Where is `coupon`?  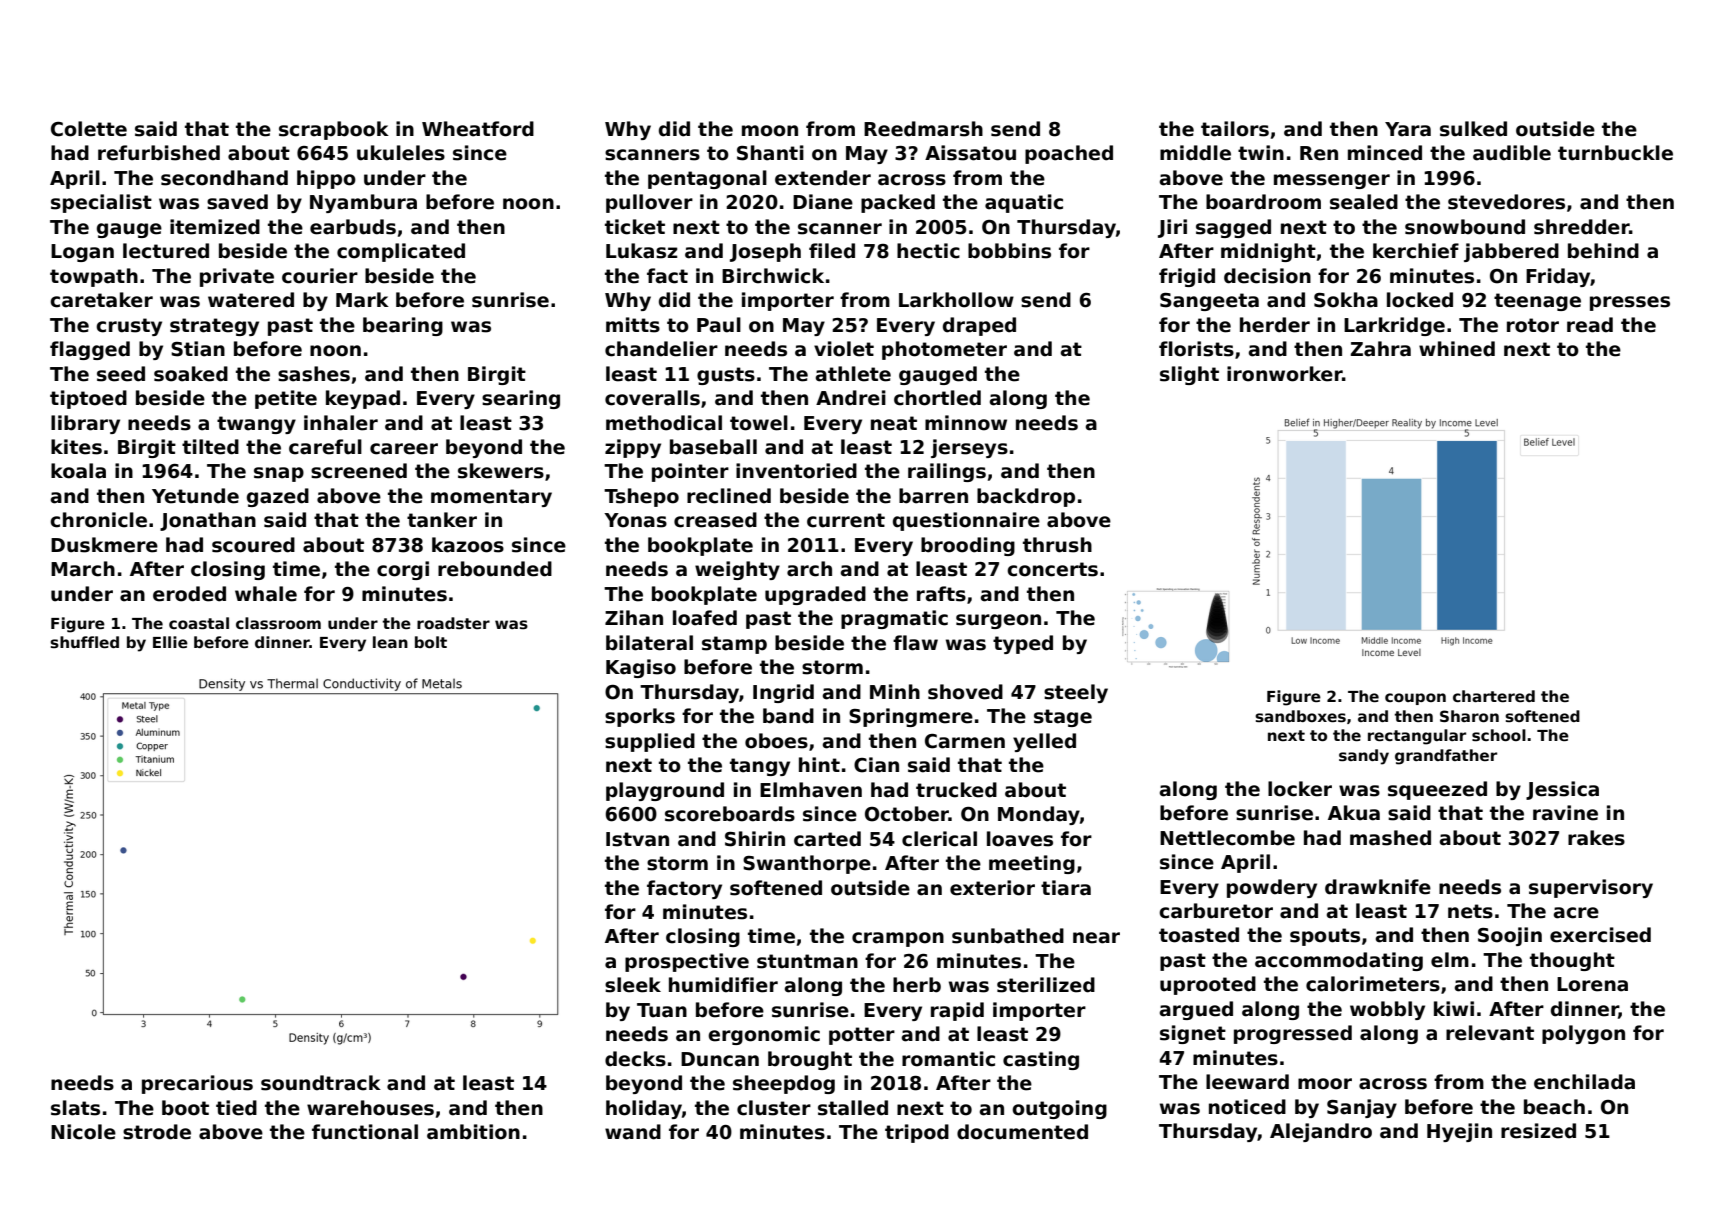
coupon is located at coordinates (1415, 699).
